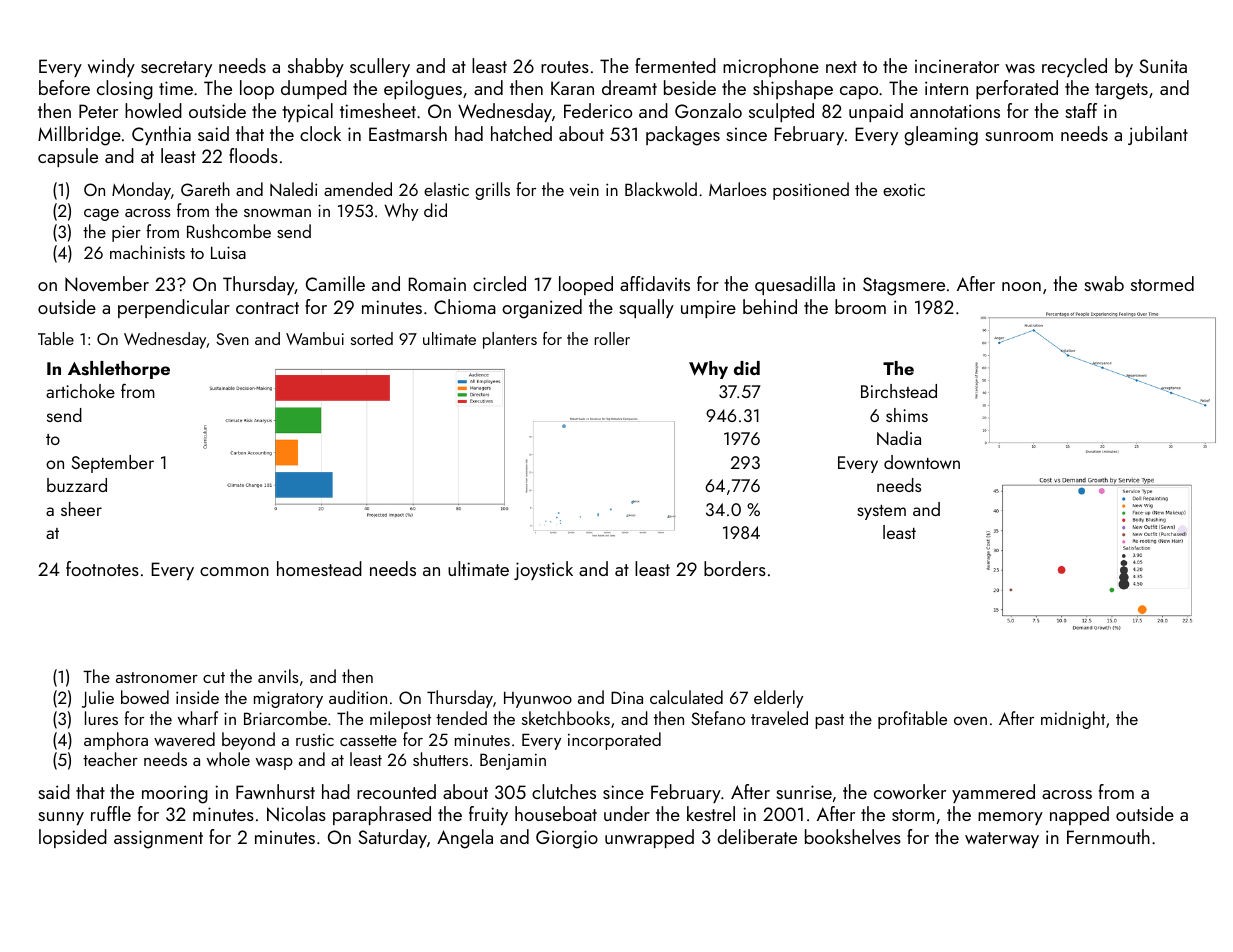 This image has width=1233, height=952. What do you see at coordinates (234, 571) in the image?
I see `common` at bounding box center [234, 571].
